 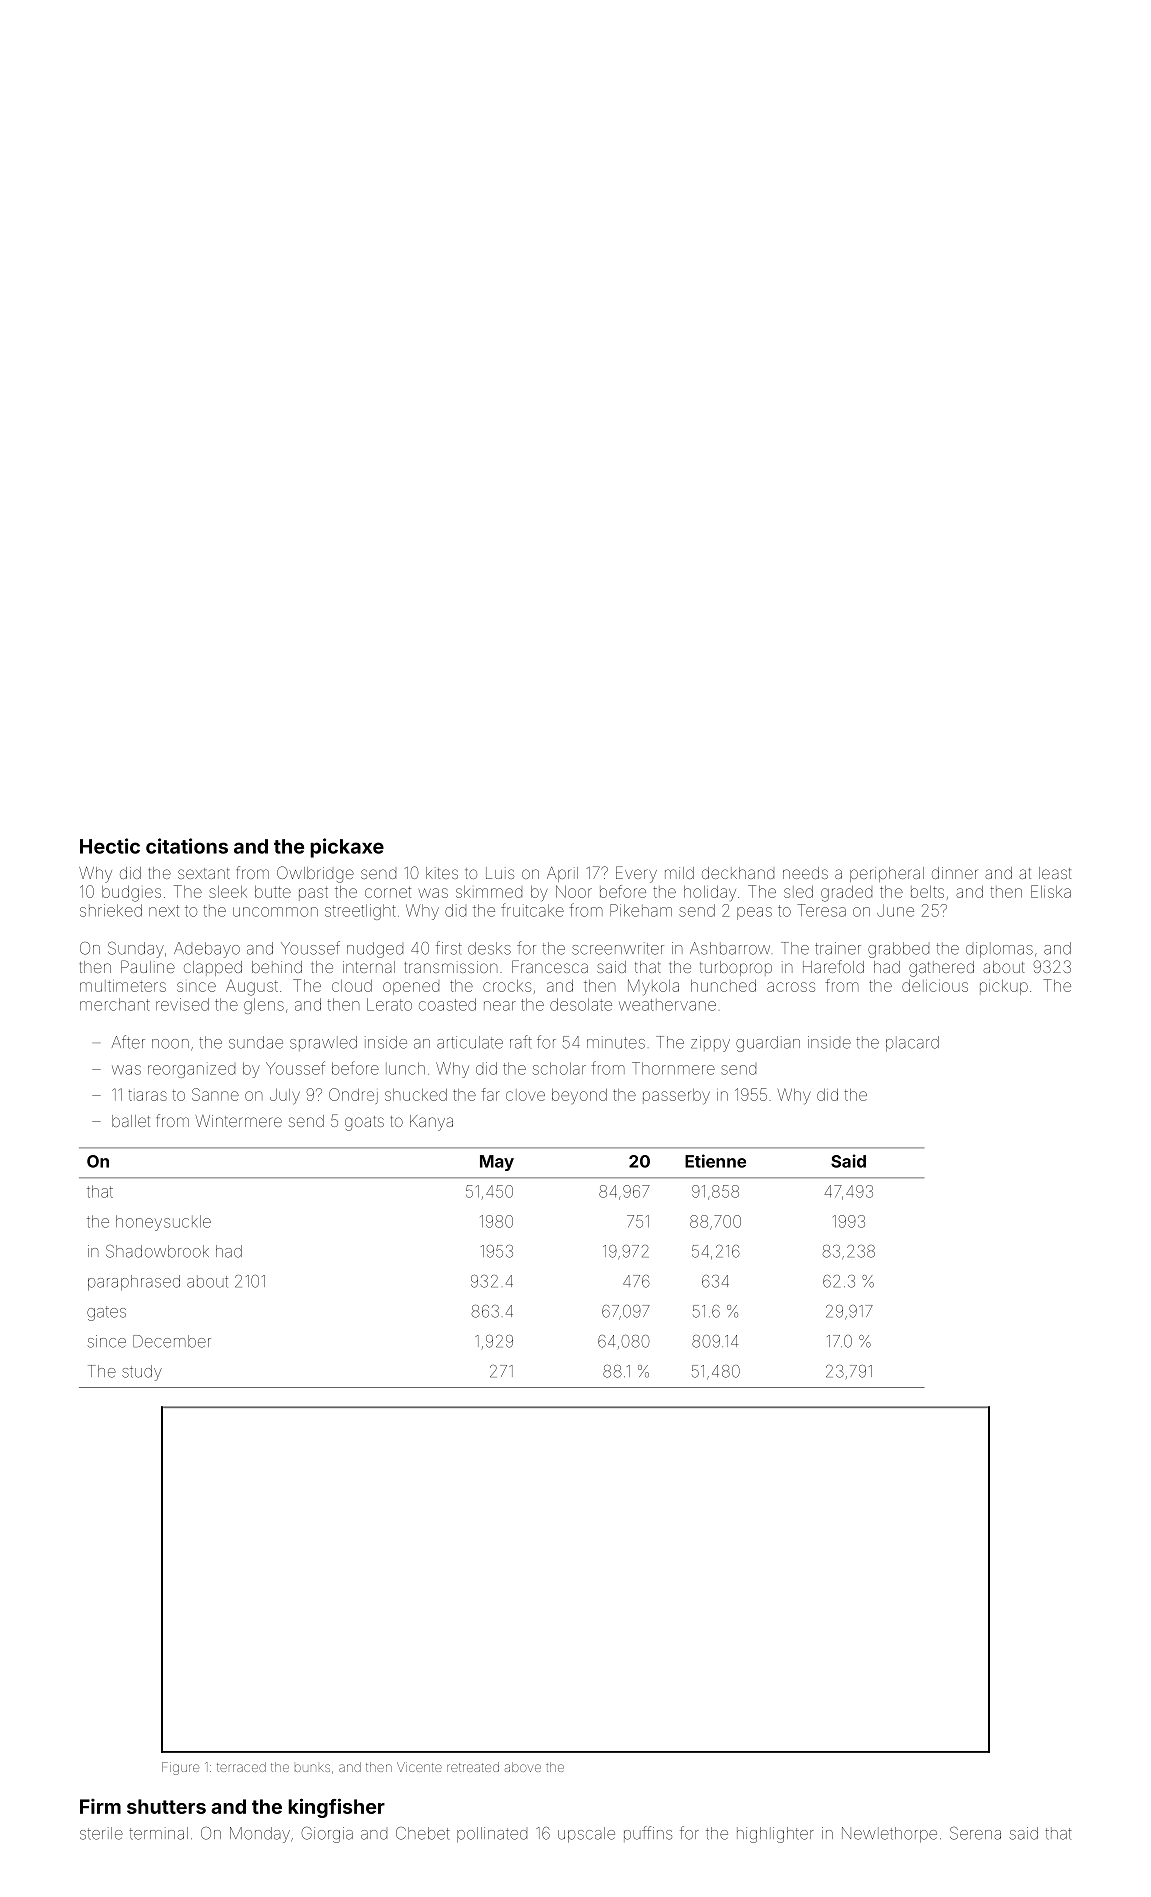 What do you see at coordinates (497, 1163) in the screenshot?
I see `May` at bounding box center [497, 1163].
